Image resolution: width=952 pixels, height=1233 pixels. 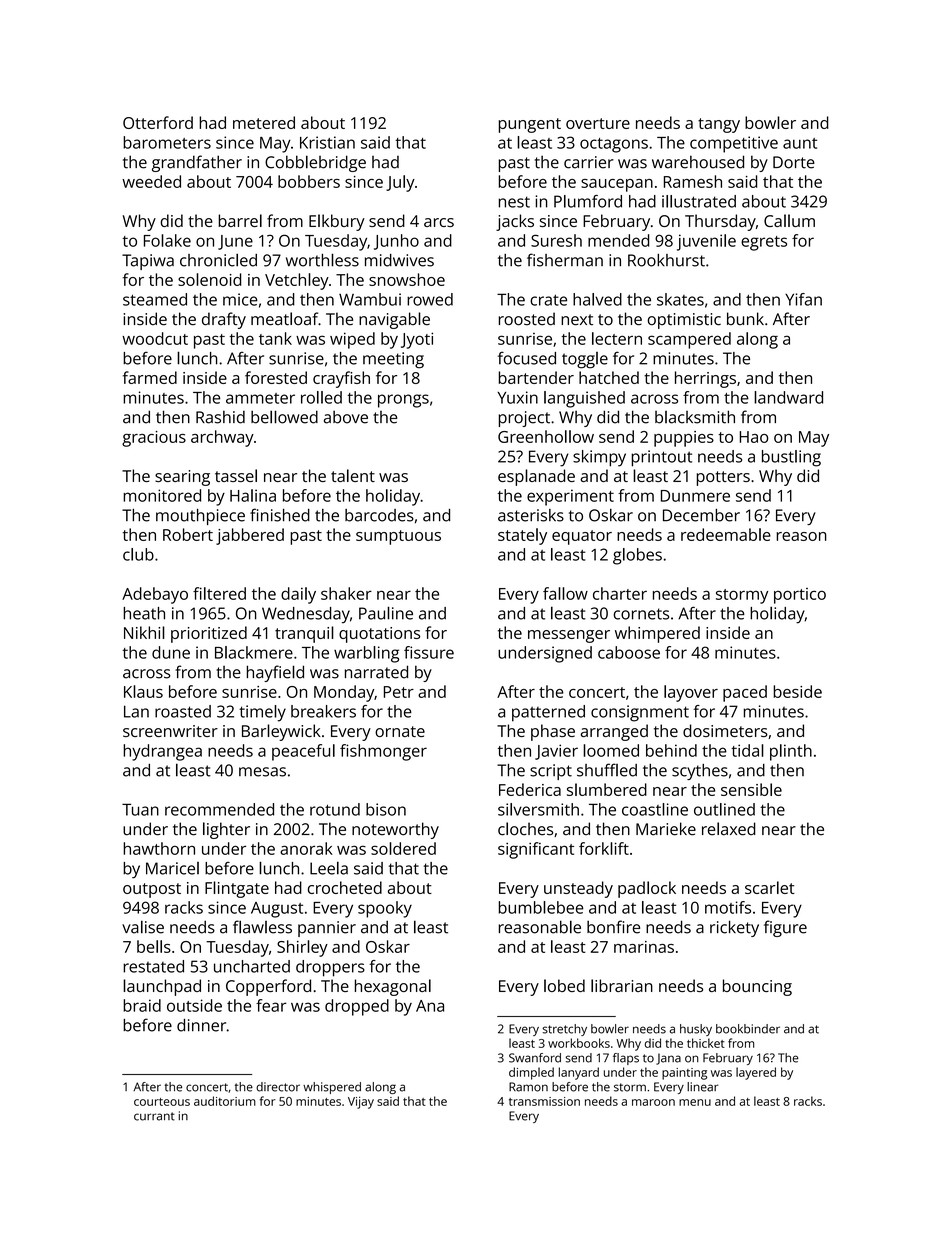 I want to click on crocheted, so click(x=345, y=887).
